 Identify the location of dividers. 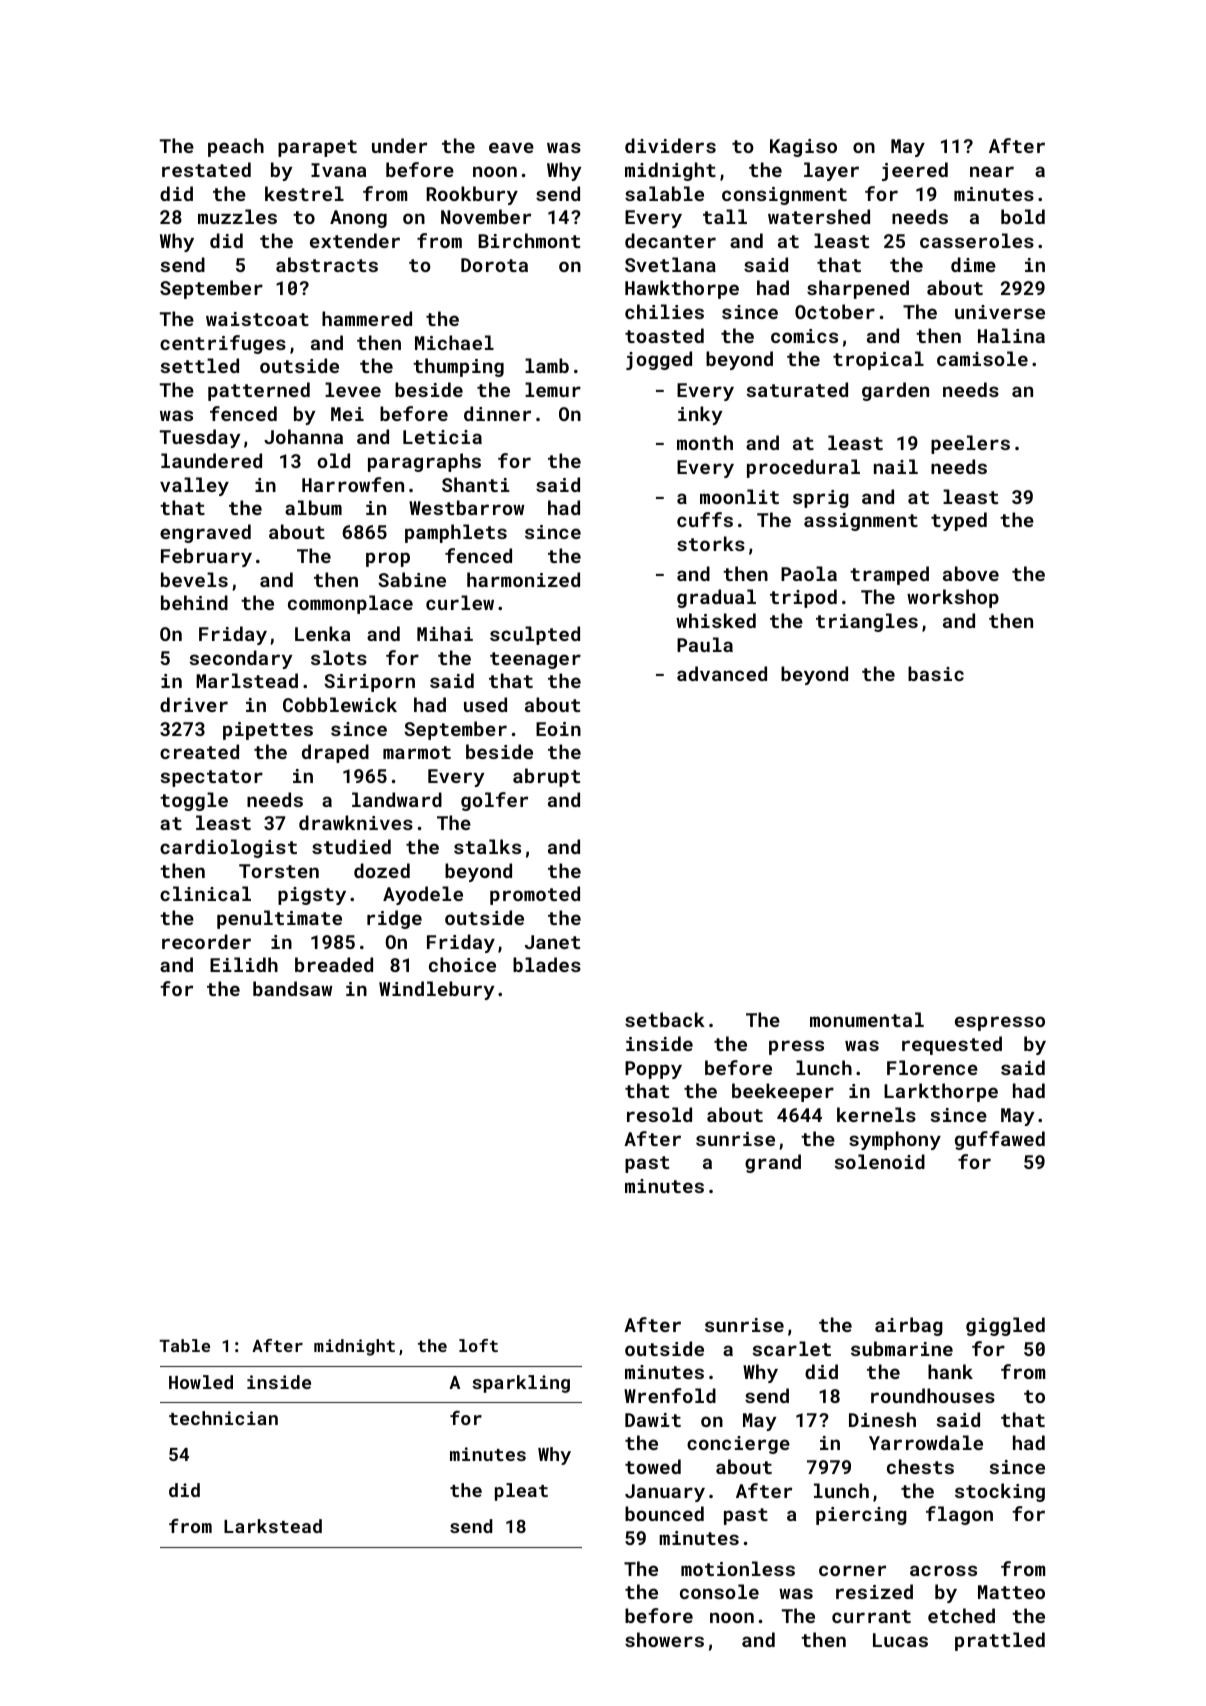
(670, 145).
